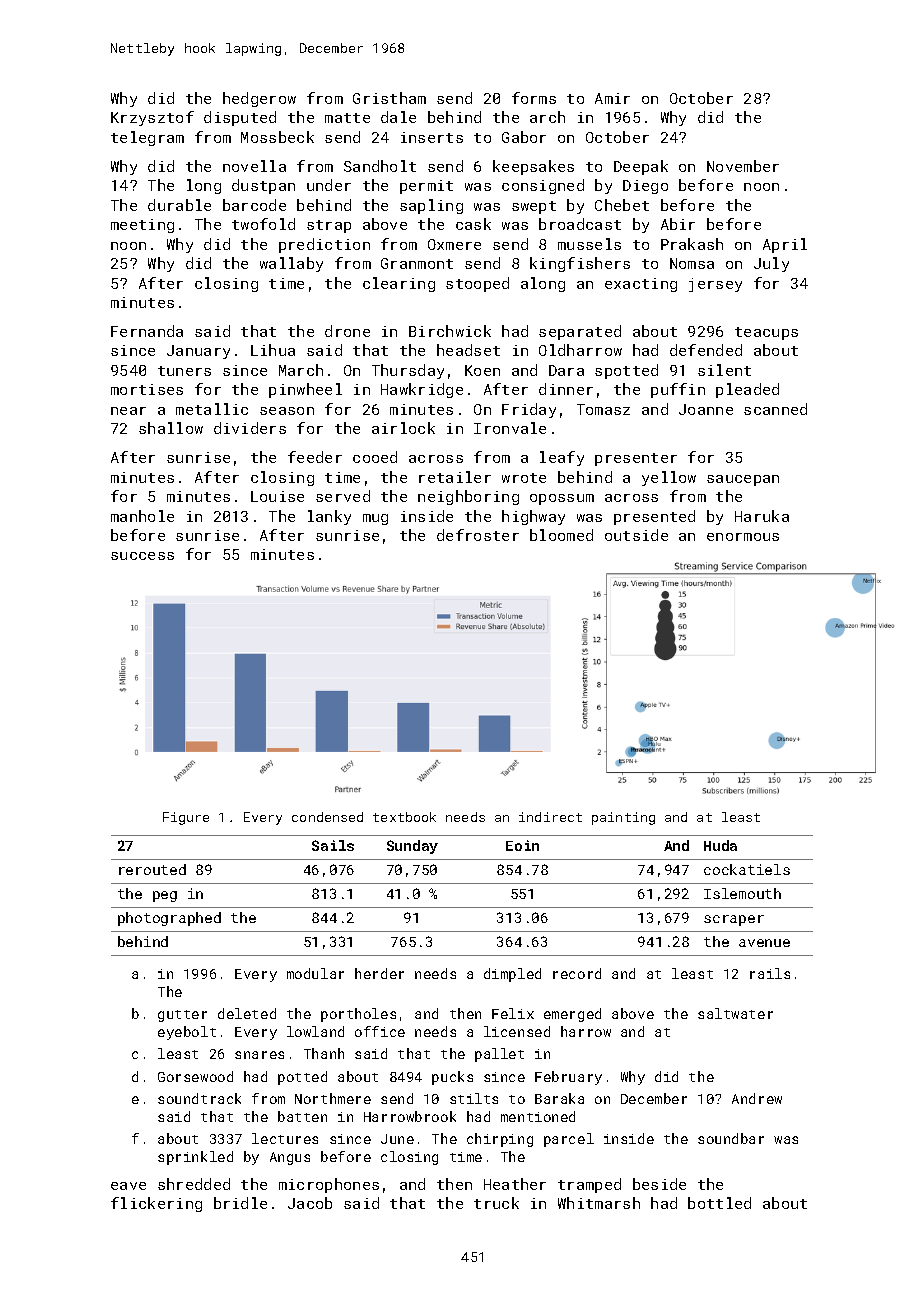 Image resolution: width=924 pixels, height=1308 pixels. Describe the element at coordinates (152, 118) in the screenshot. I see `Krzysztof` at that location.
